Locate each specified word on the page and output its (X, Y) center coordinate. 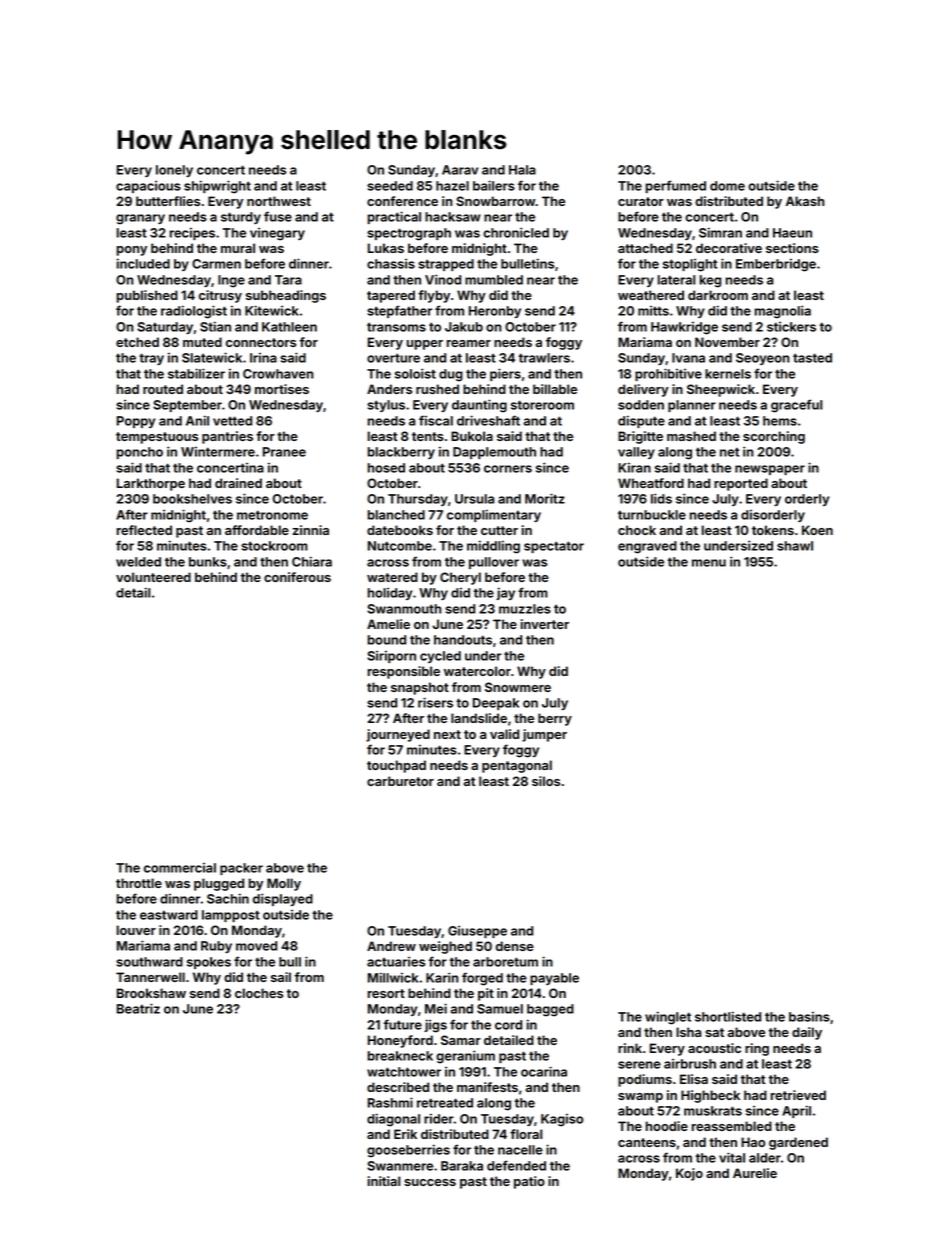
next (447, 734)
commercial (180, 867)
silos (546, 781)
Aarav (460, 170)
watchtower (404, 1072)
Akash (805, 201)
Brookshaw (151, 993)
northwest (279, 201)
